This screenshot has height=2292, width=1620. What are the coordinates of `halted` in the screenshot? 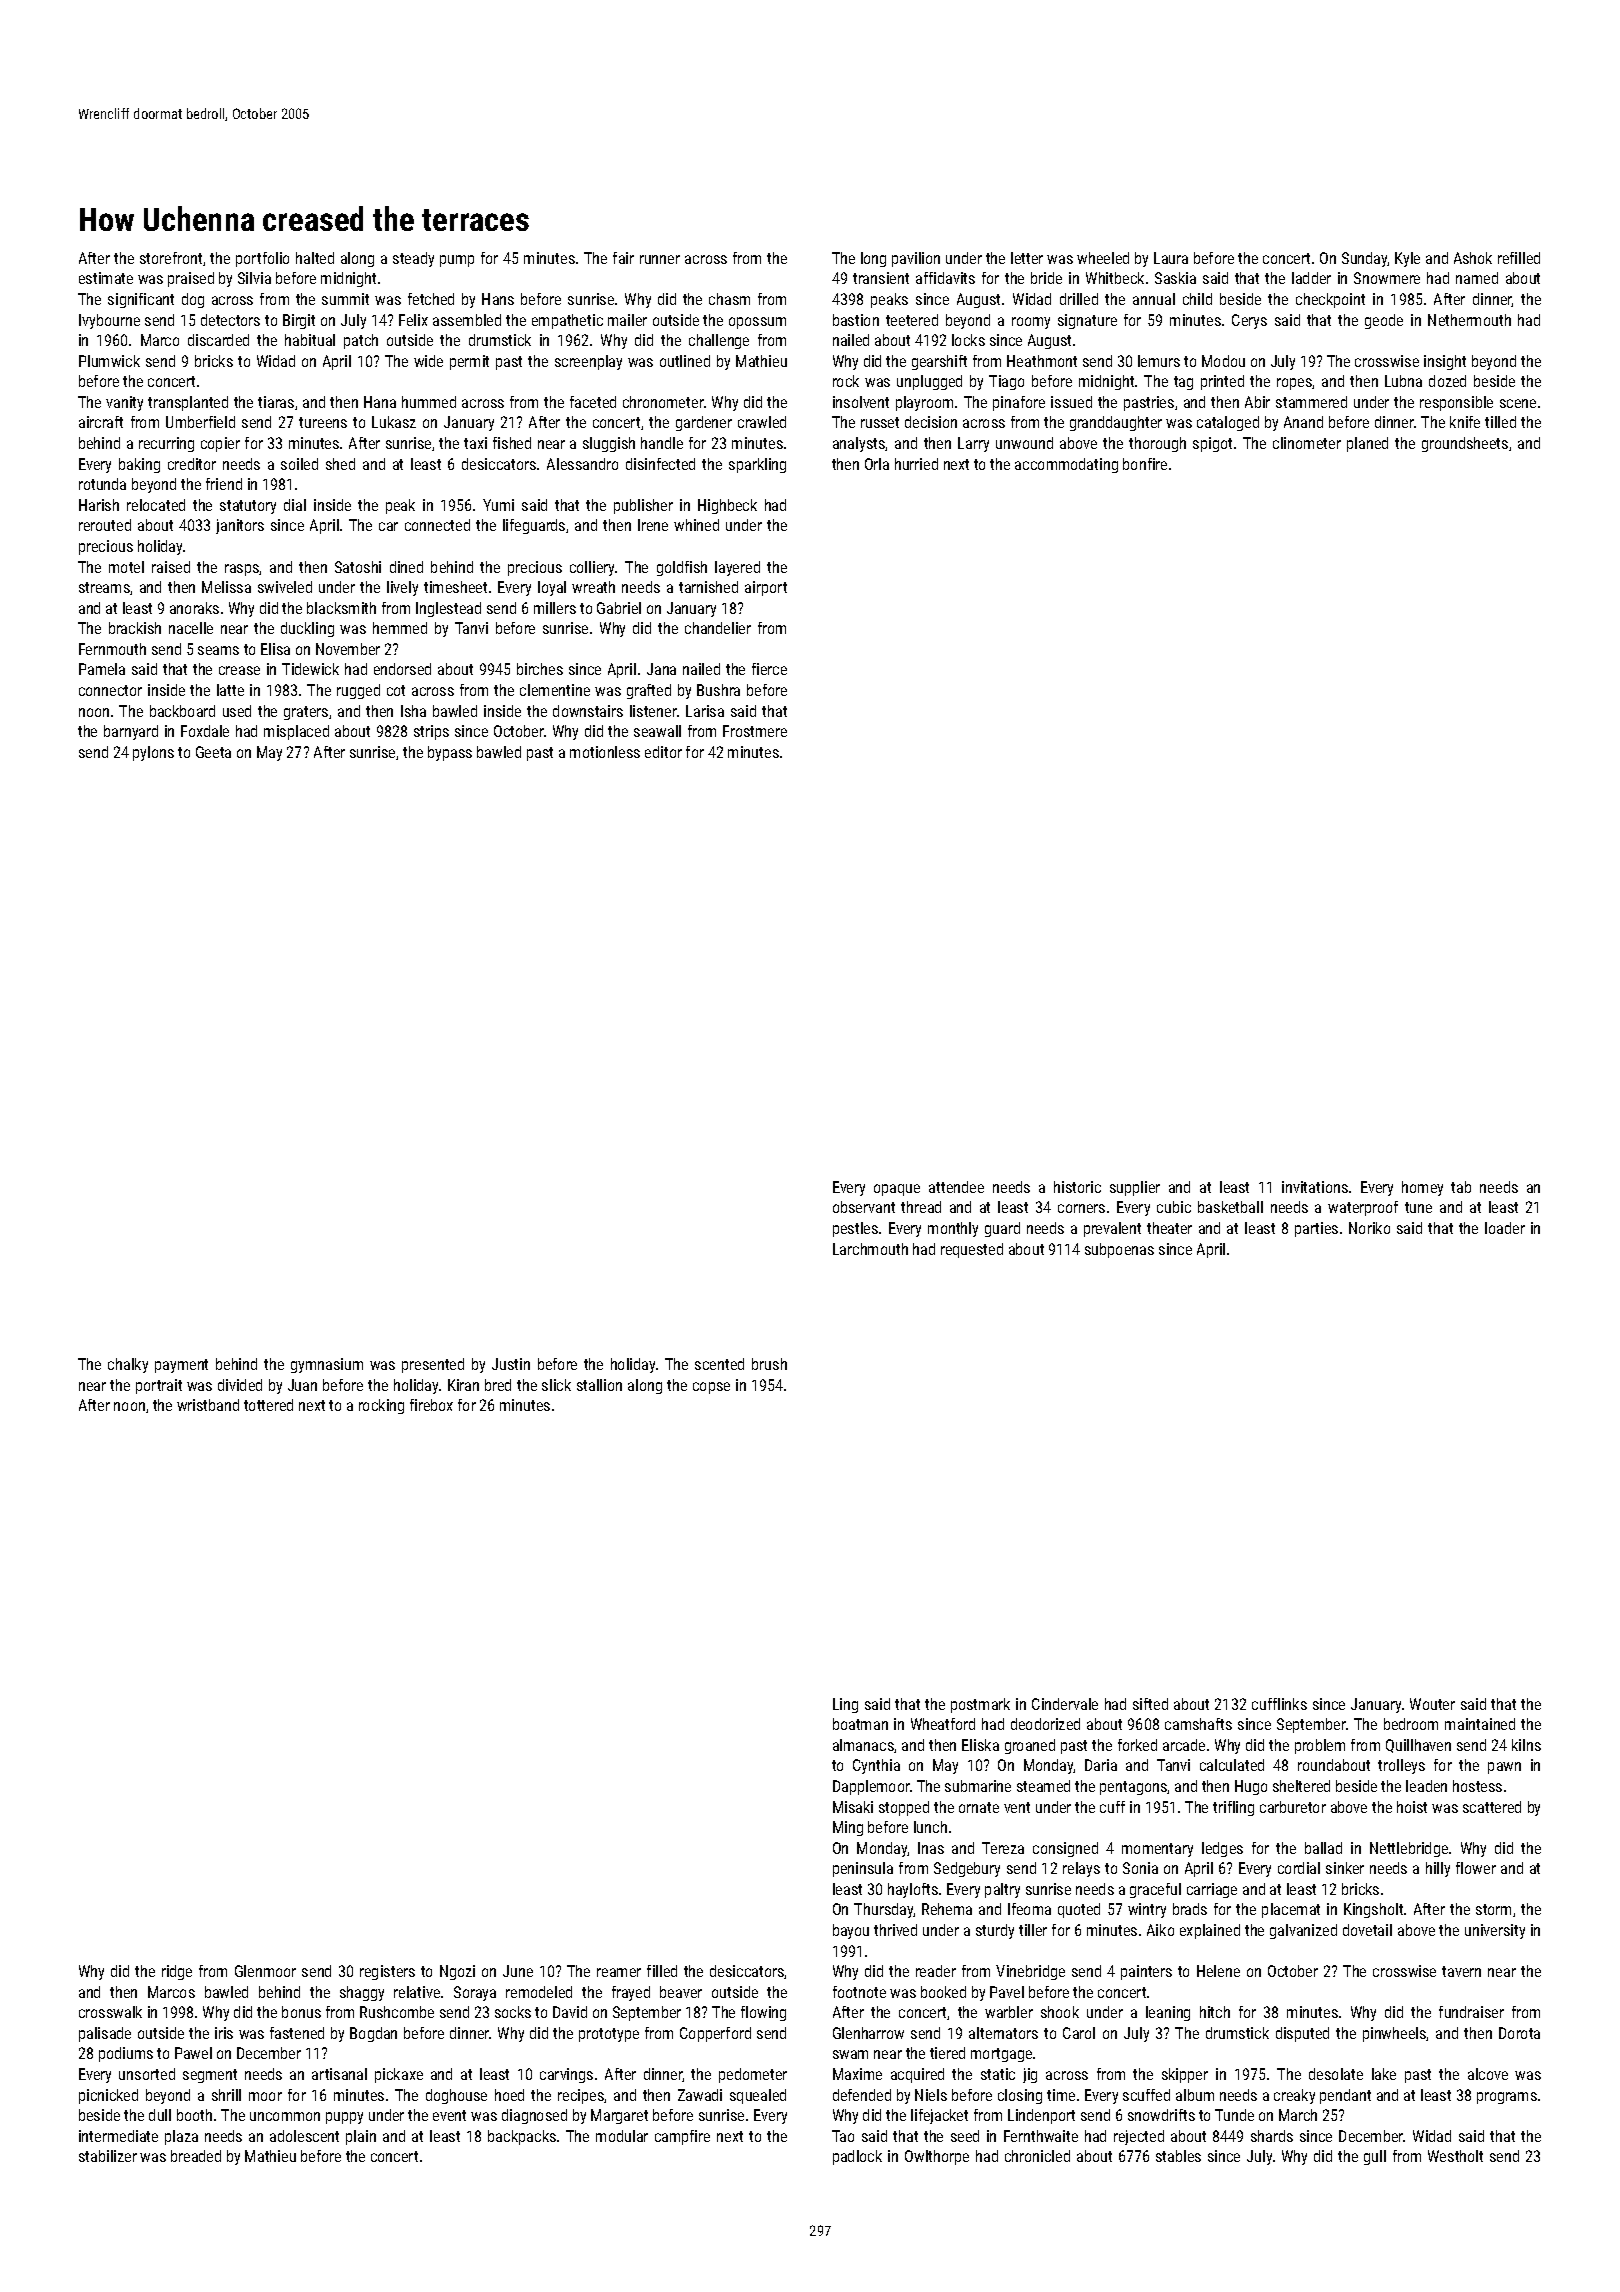 It's located at (315, 258).
